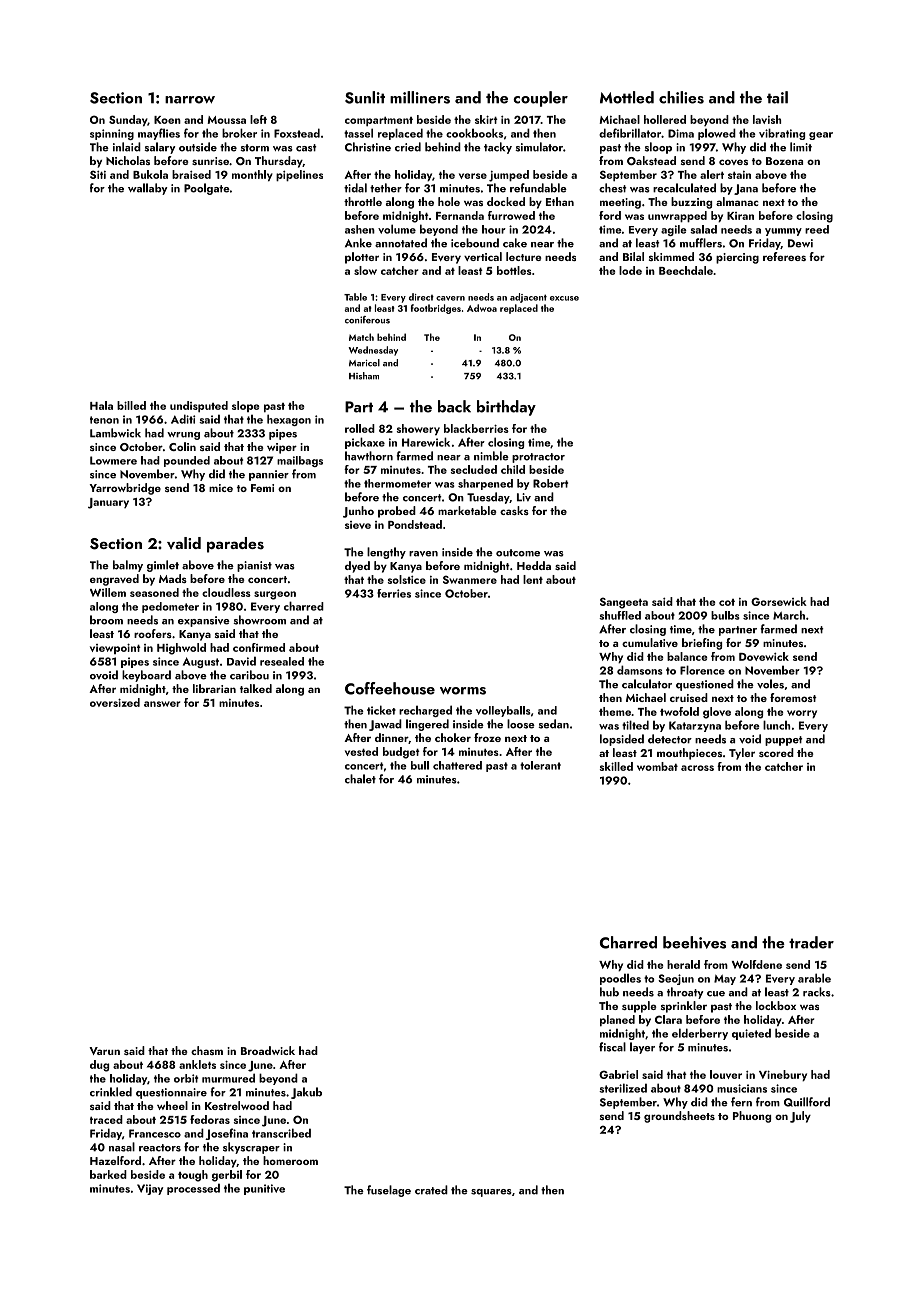  I want to click on oversized, so click(115, 702).
